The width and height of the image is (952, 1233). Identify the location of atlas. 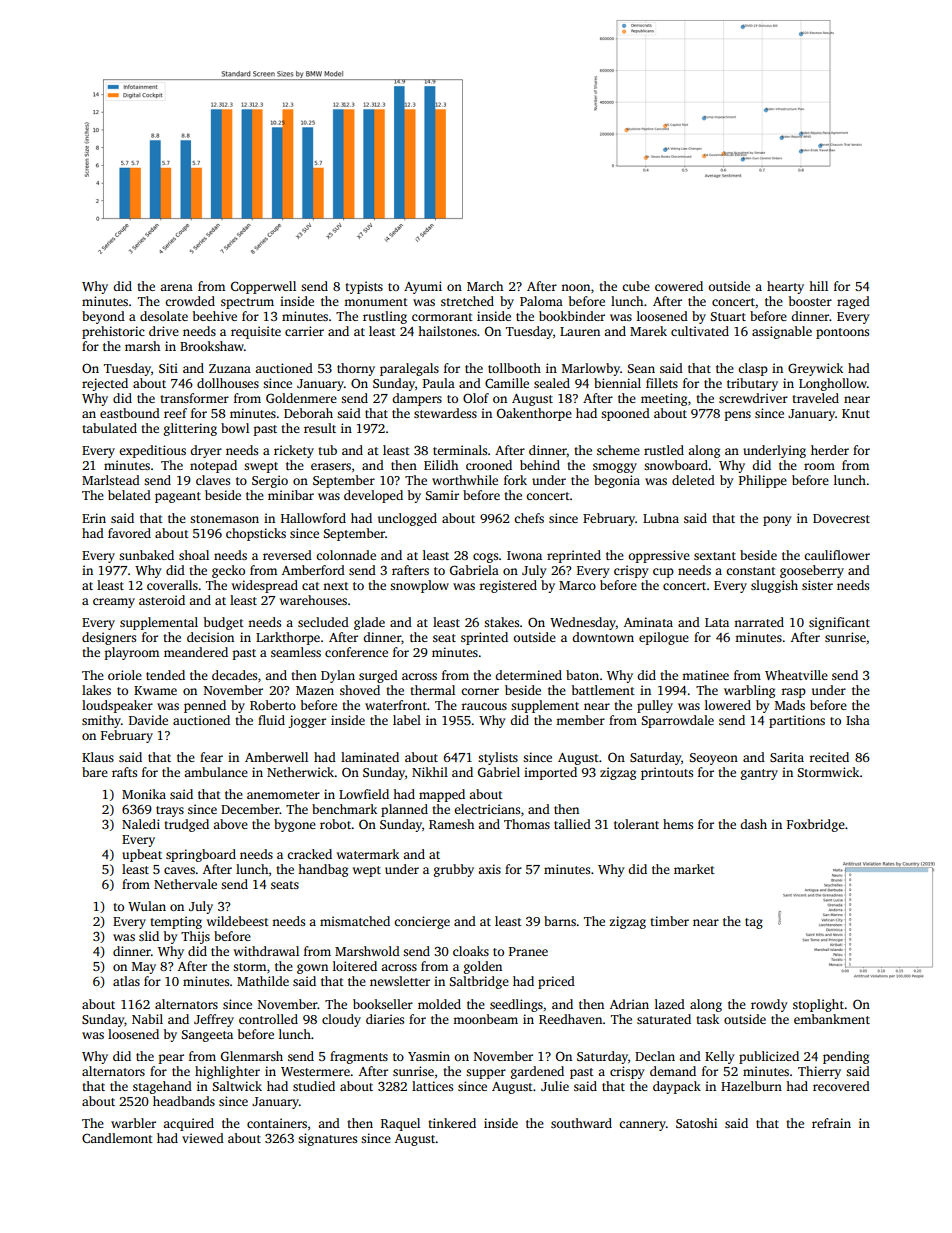
(126, 981).
